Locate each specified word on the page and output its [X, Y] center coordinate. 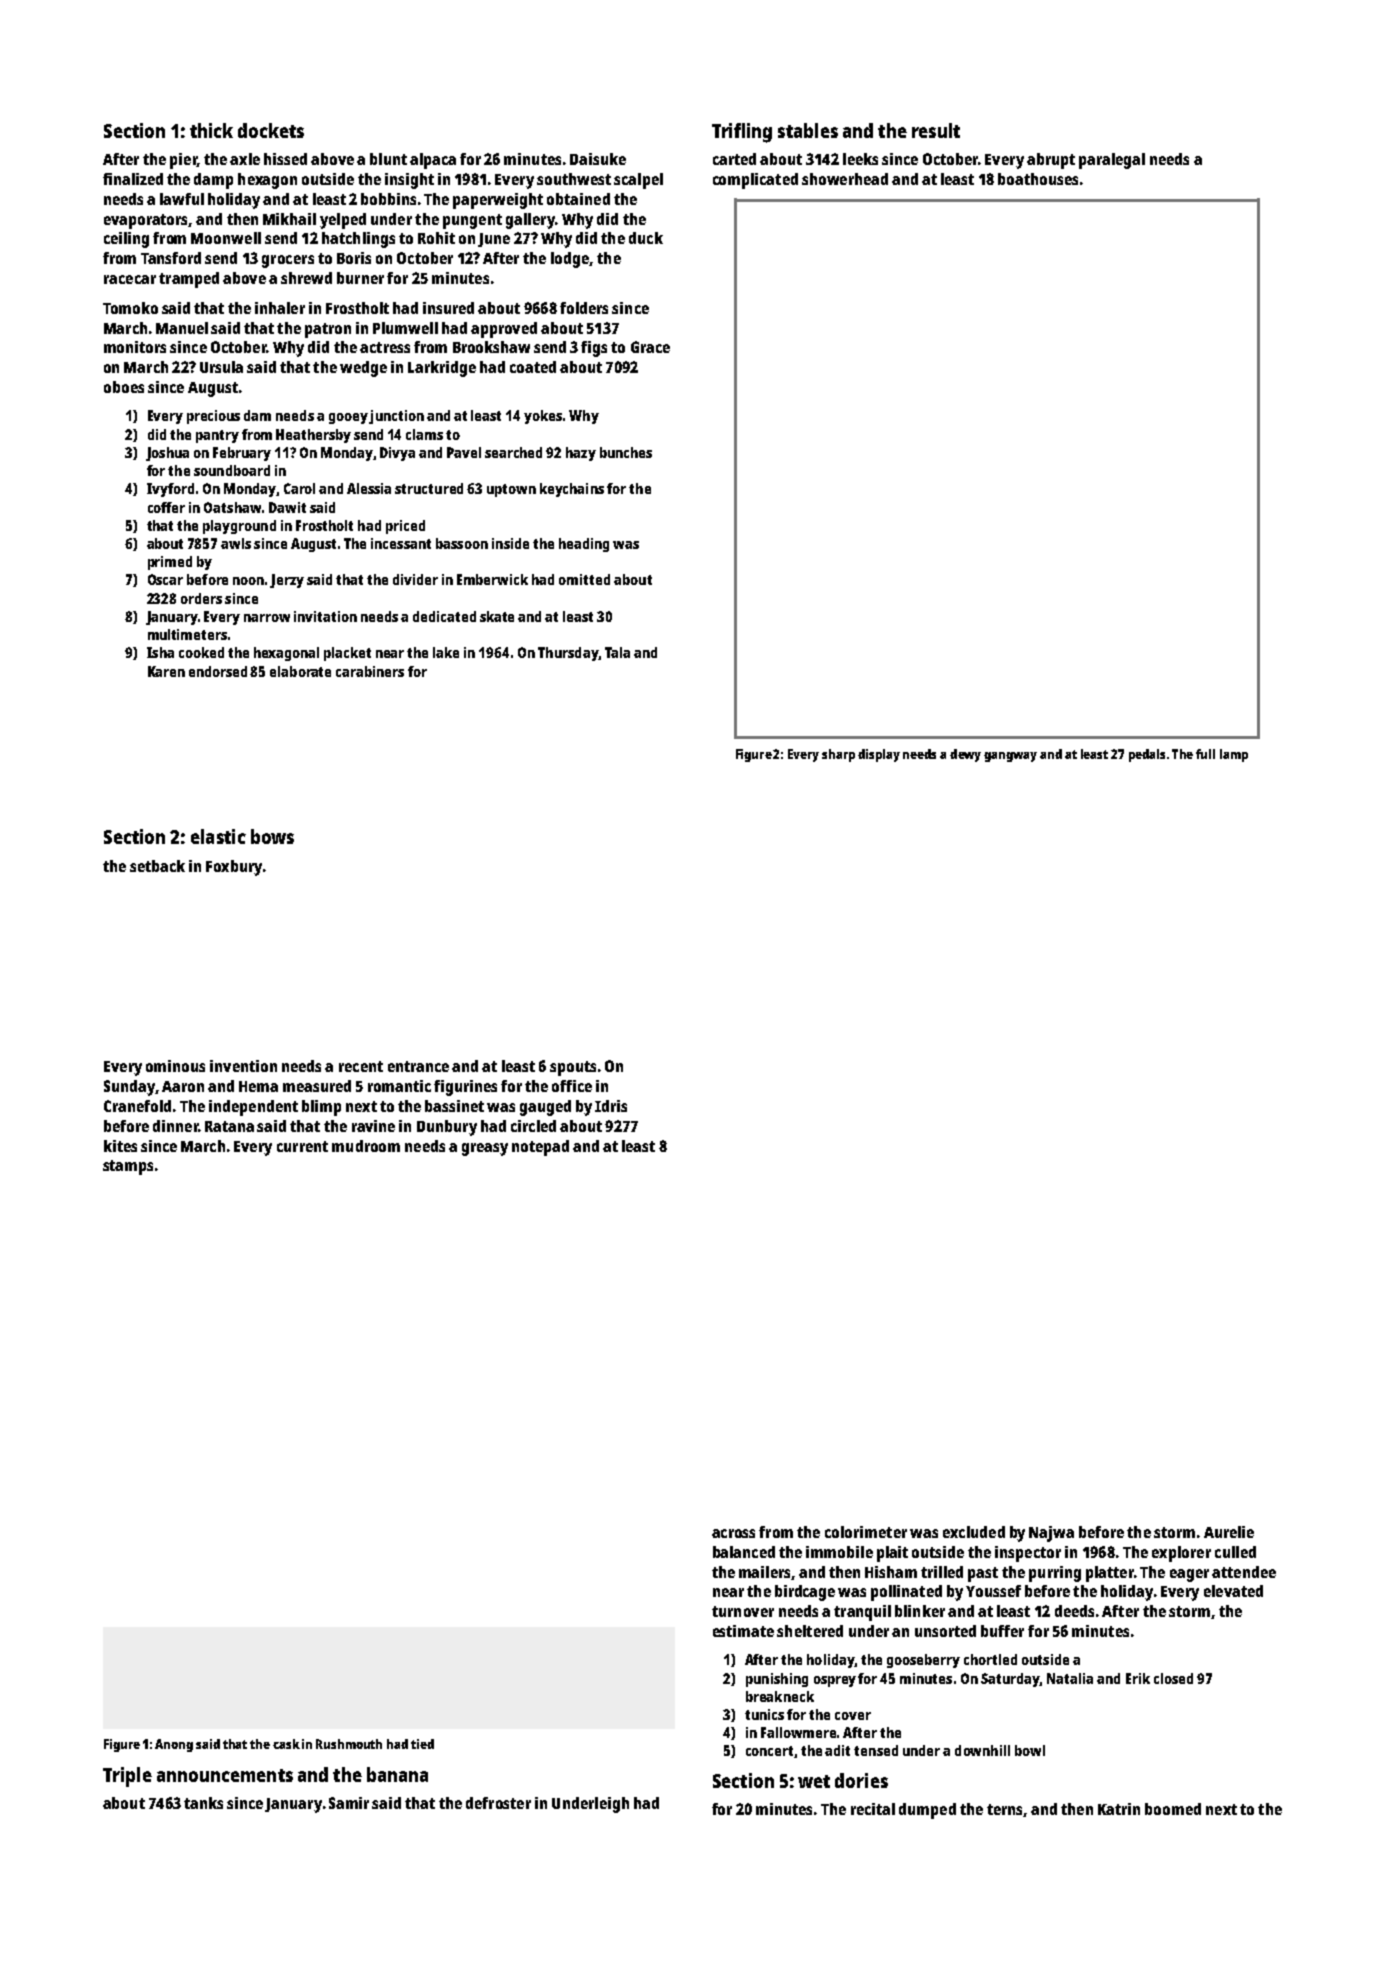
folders [584, 308]
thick [211, 130]
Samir [349, 1803]
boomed [1173, 1809]
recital [873, 1809]
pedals [1147, 755]
